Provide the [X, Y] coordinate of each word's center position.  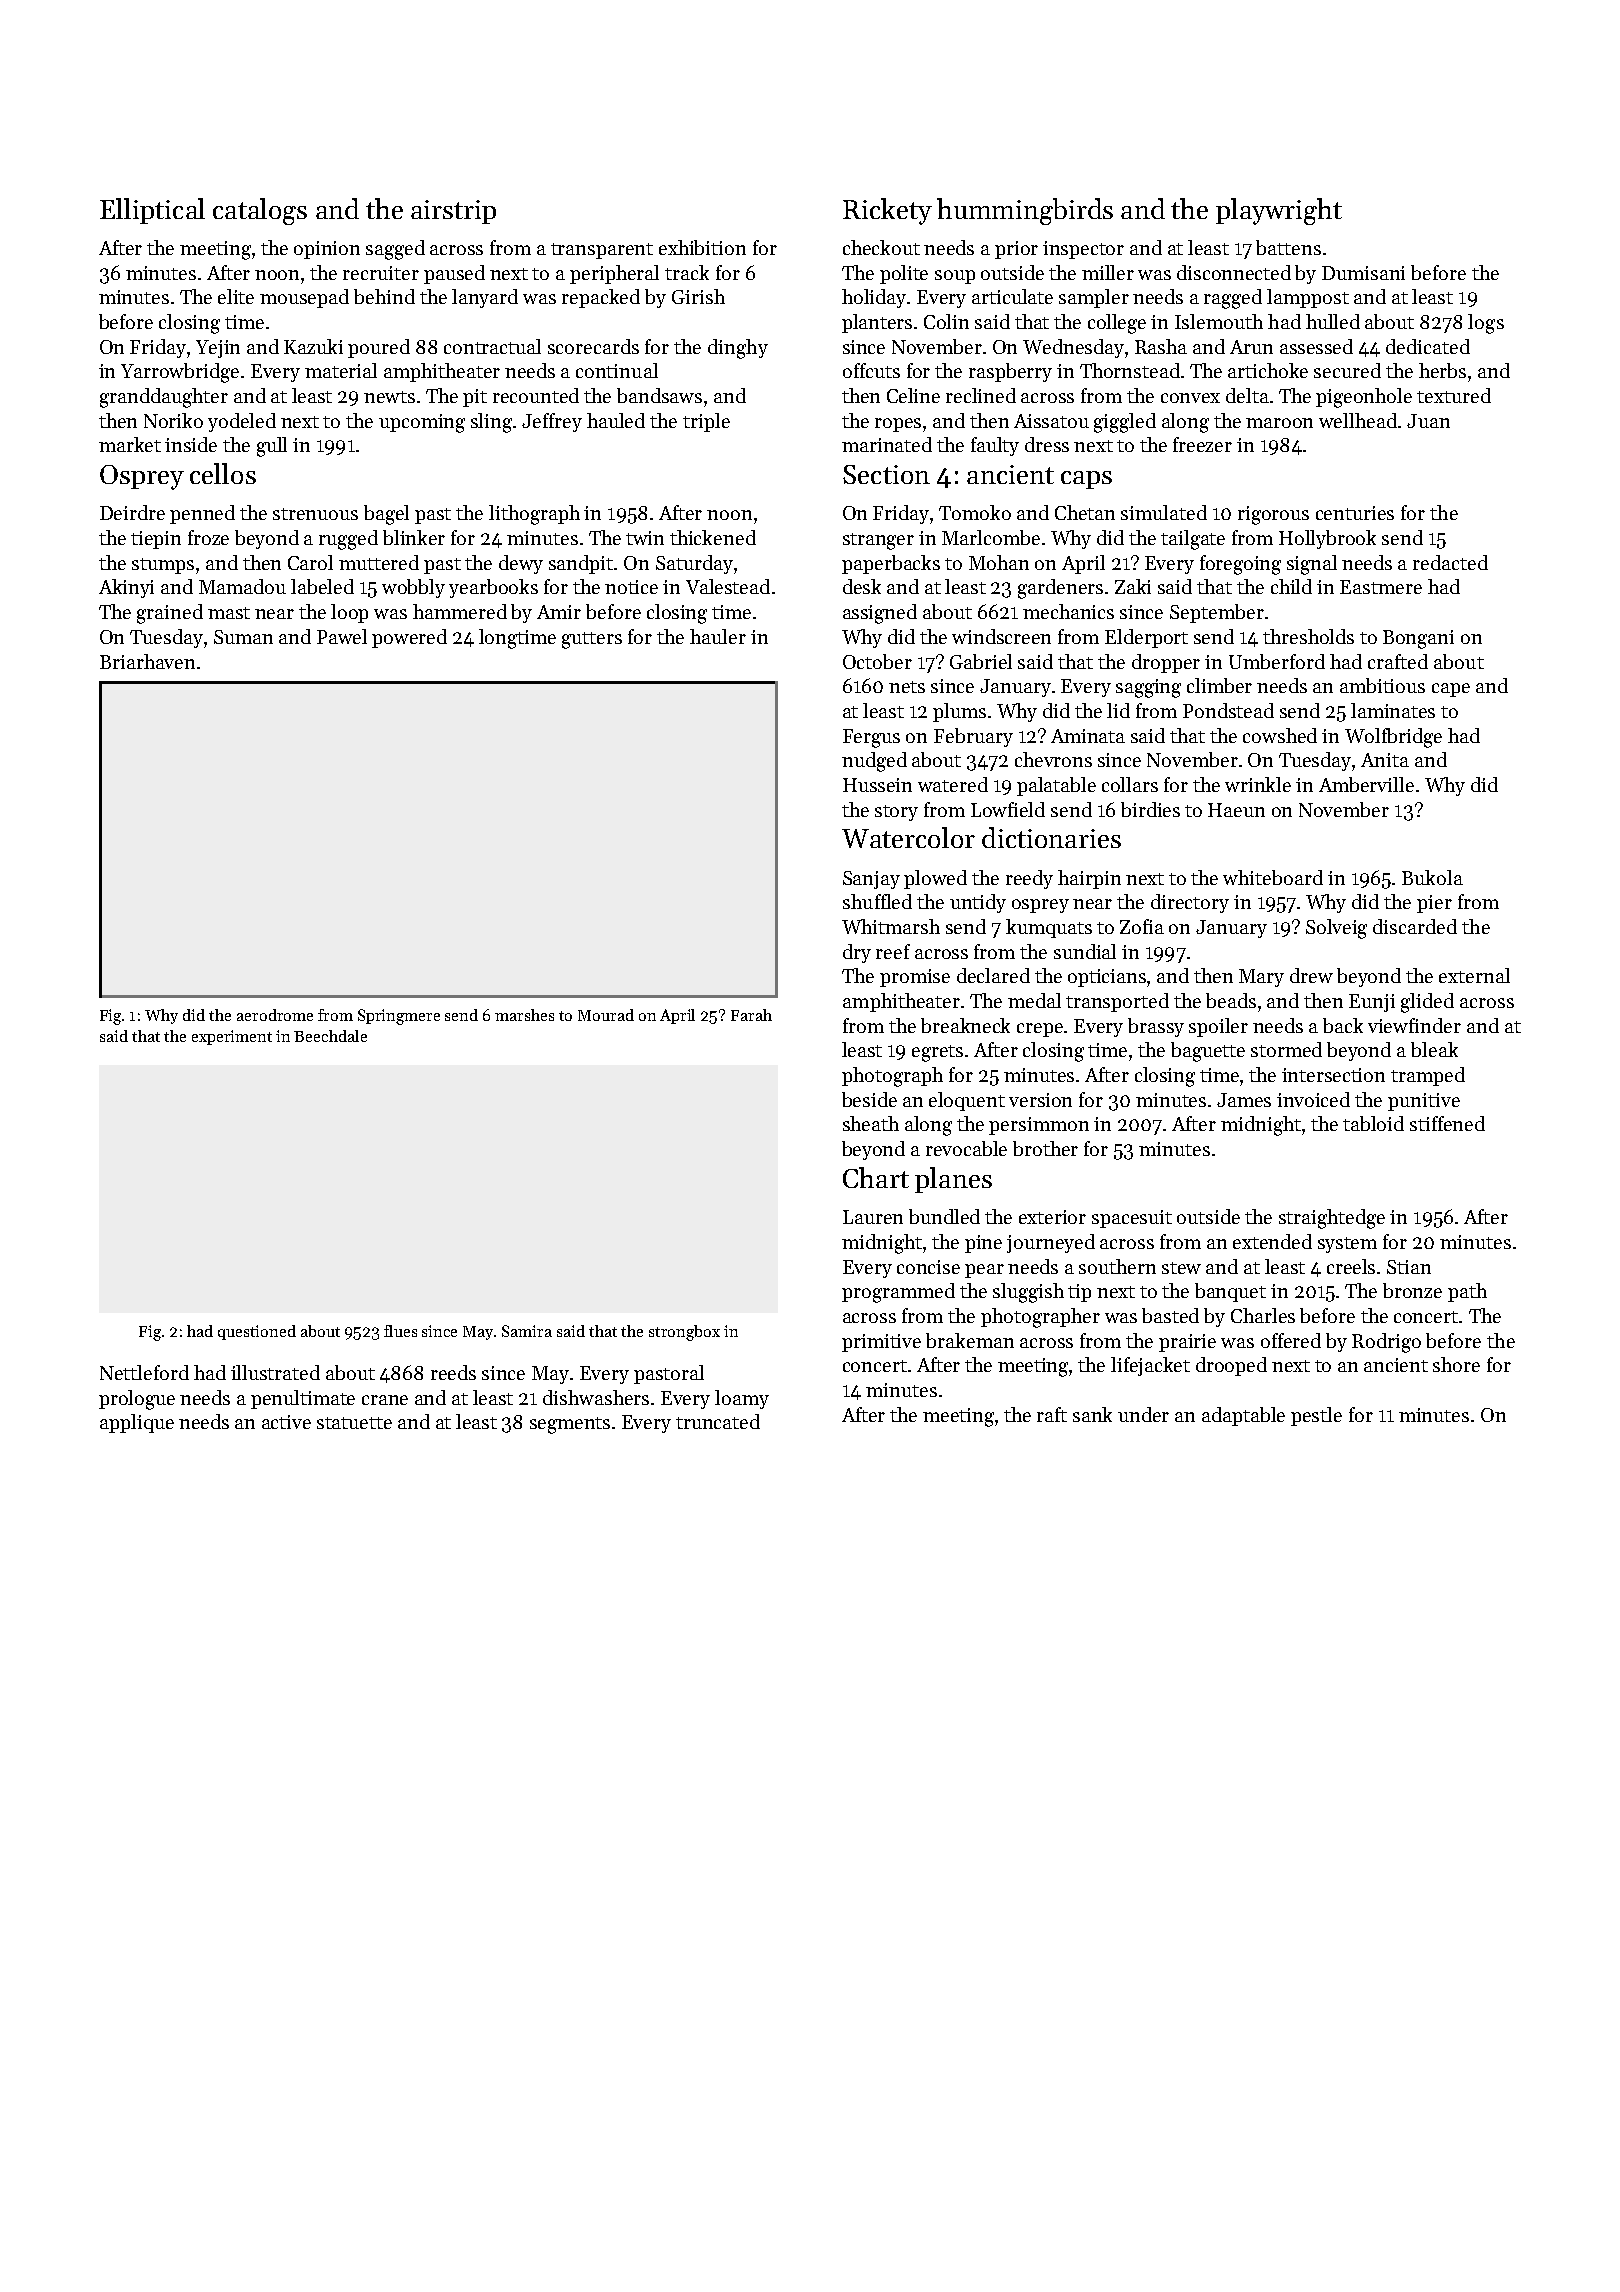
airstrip [453, 212]
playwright [1279, 211]
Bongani [1418, 639]
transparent [602, 251]
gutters [592, 640]
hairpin [1089, 879]
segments [570, 1425]
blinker [414, 537]
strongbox [684, 1333]
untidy [978, 903]
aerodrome [275, 1015]
